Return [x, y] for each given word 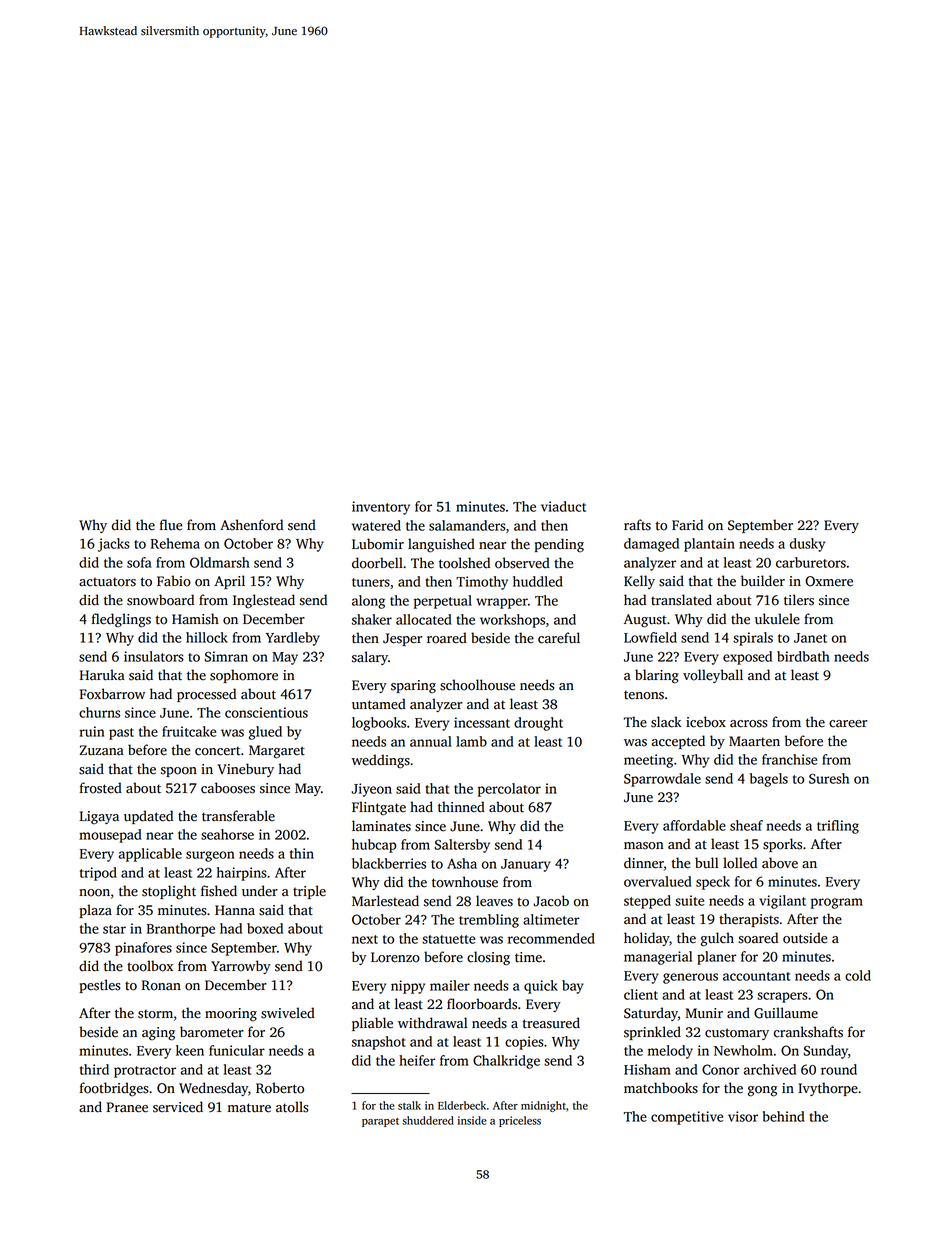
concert [217, 751]
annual [431, 741]
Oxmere [829, 581]
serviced [178, 1107]
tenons [644, 695]
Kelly [639, 582]
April [229, 582]
